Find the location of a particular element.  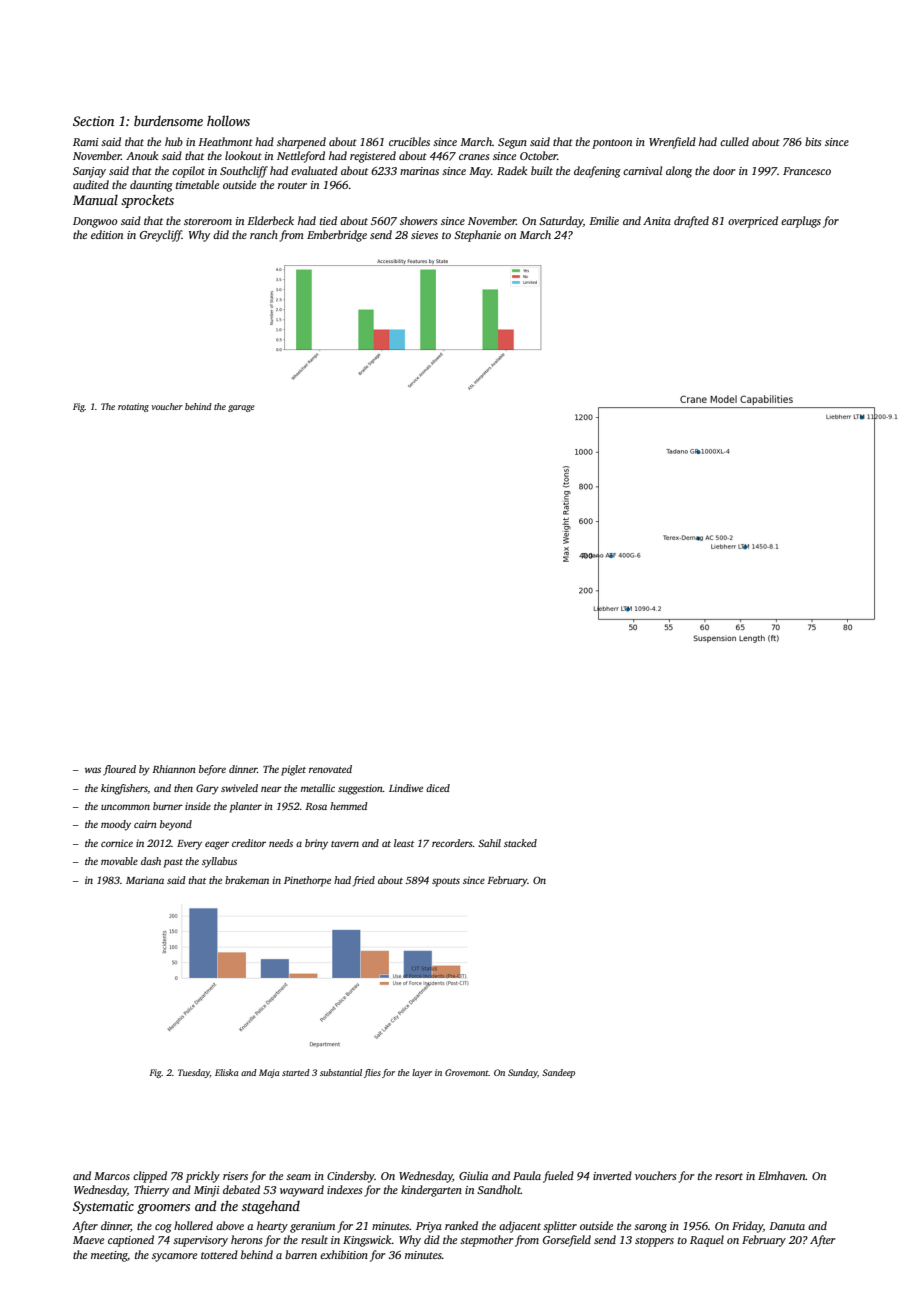

diced is located at coordinates (438, 788).
